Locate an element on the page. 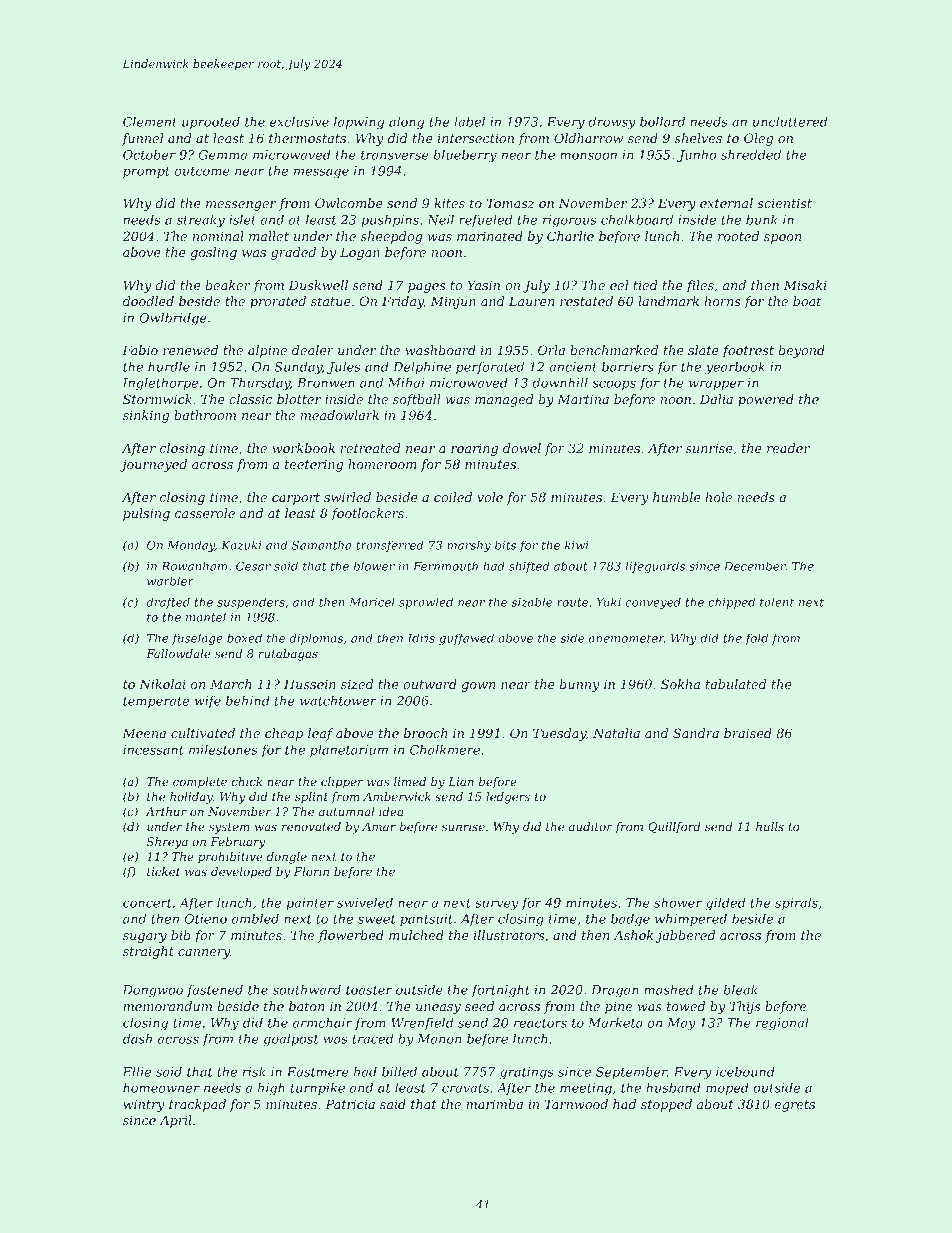 The image size is (952, 1233). along is located at coordinates (406, 123).
